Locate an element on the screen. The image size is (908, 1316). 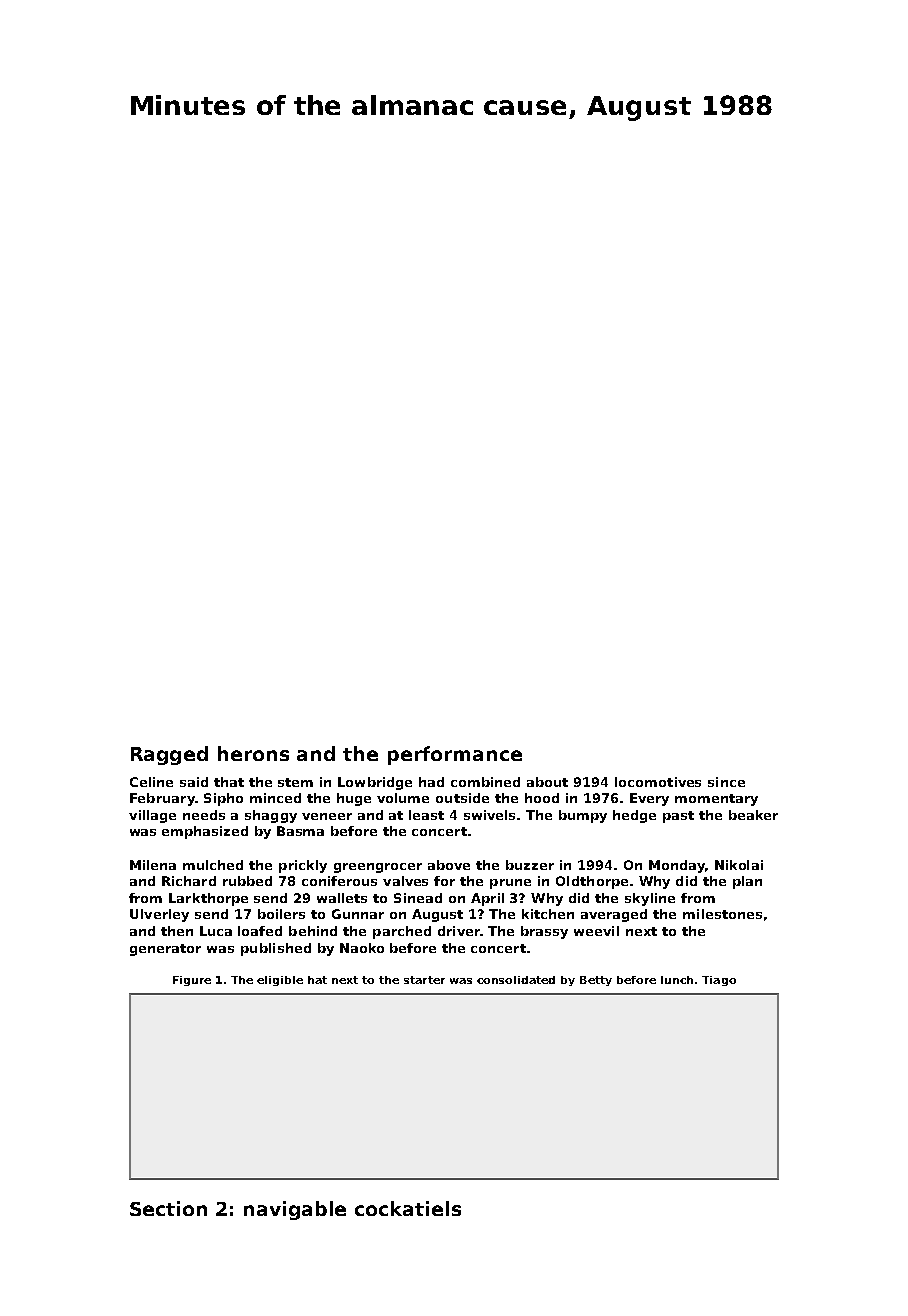
rubbed is located at coordinates (247, 881).
